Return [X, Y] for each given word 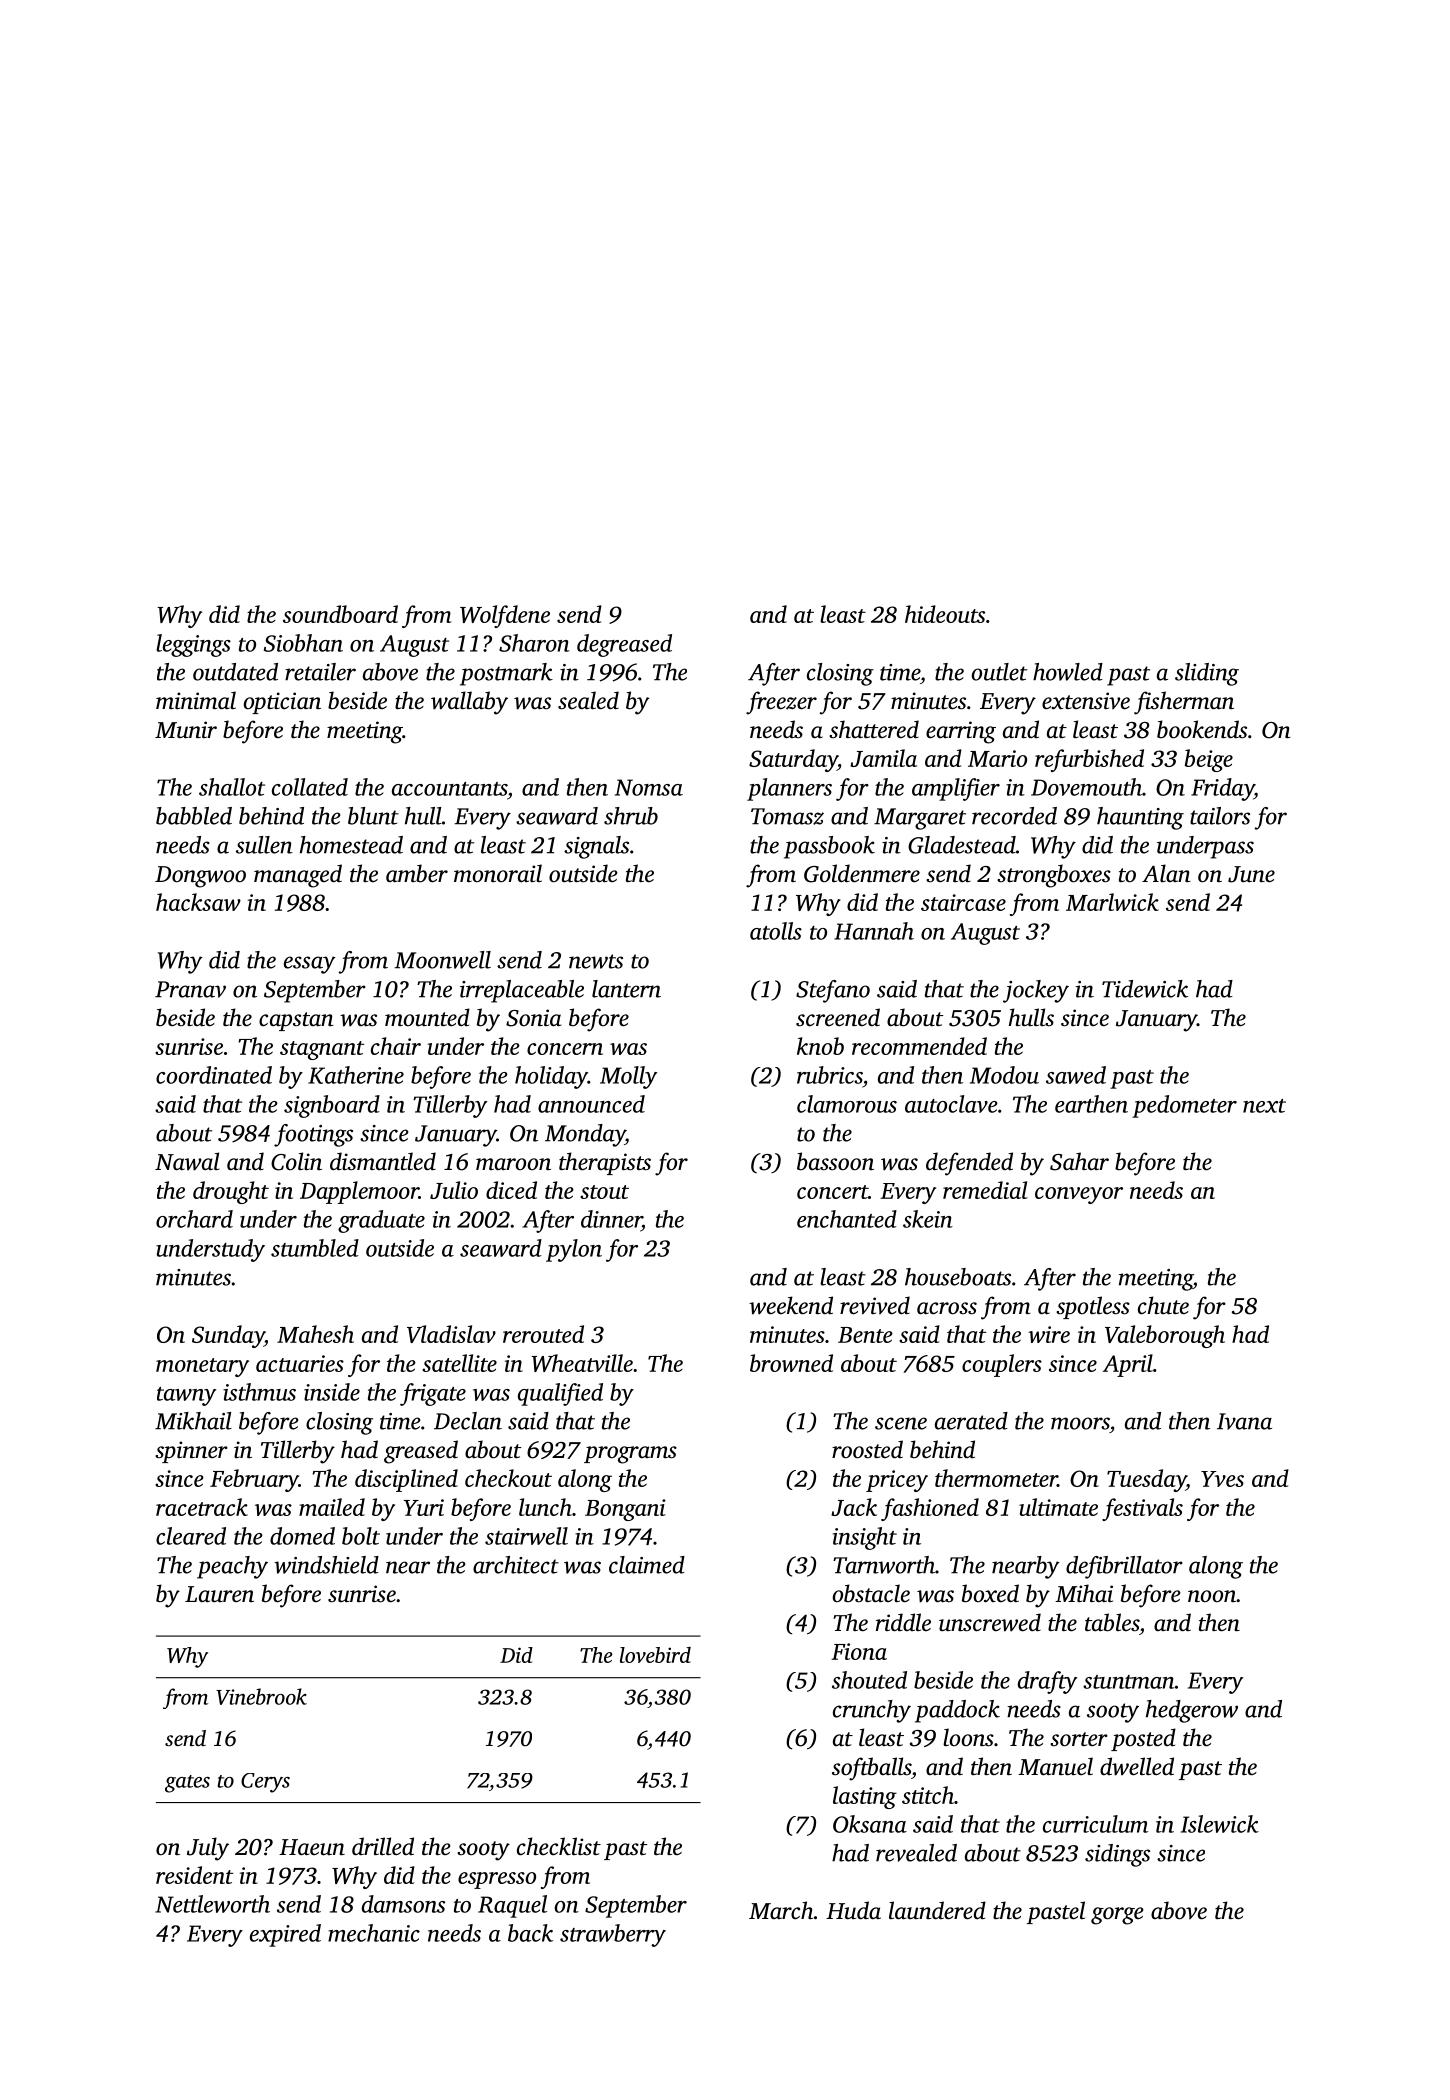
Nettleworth [212, 1904]
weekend [791, 1305]
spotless [1093, 1307]
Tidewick [1145, 989]
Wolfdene [505, 616]
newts [596, 961]
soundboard [340, 614]
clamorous [847, 1104]
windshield [326, 1565]
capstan [296, 1021]
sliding [1207, 674]
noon [1212, 1596]
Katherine [356, 1075]
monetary [202, 1367]
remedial [985, 1190]
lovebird [655, 1655]
